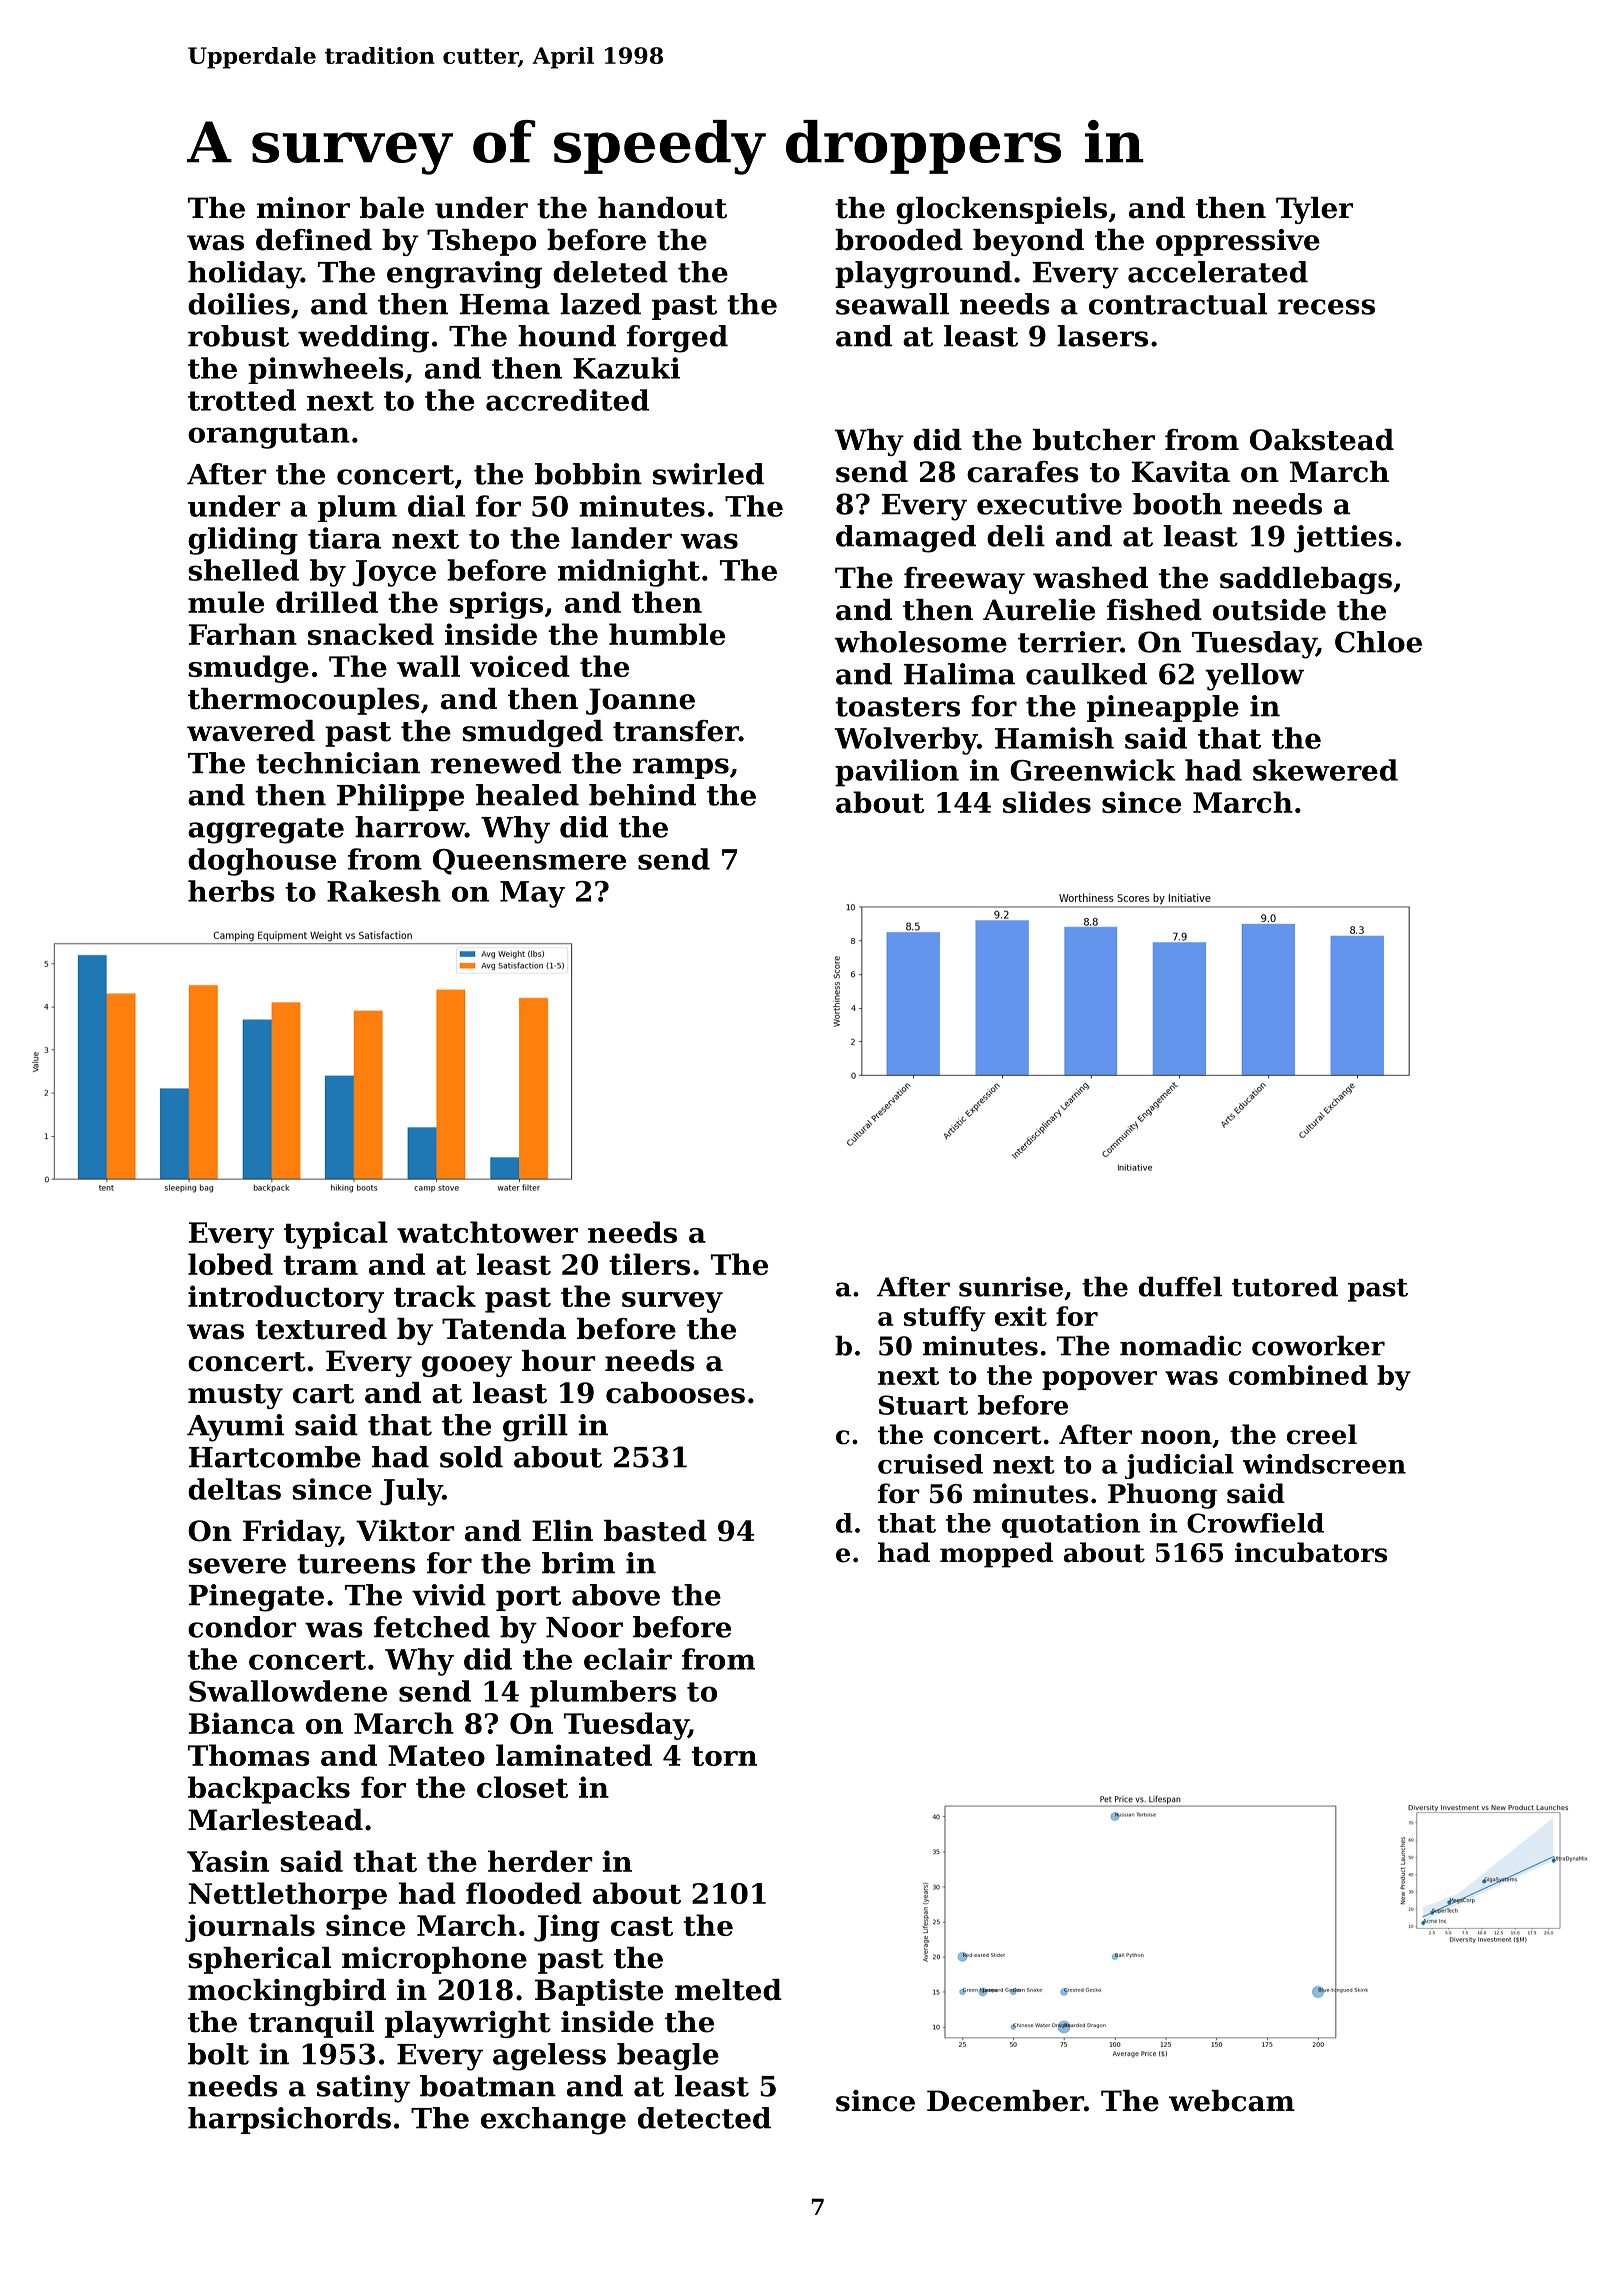  I want to click on detected, so click(704, 2118).
